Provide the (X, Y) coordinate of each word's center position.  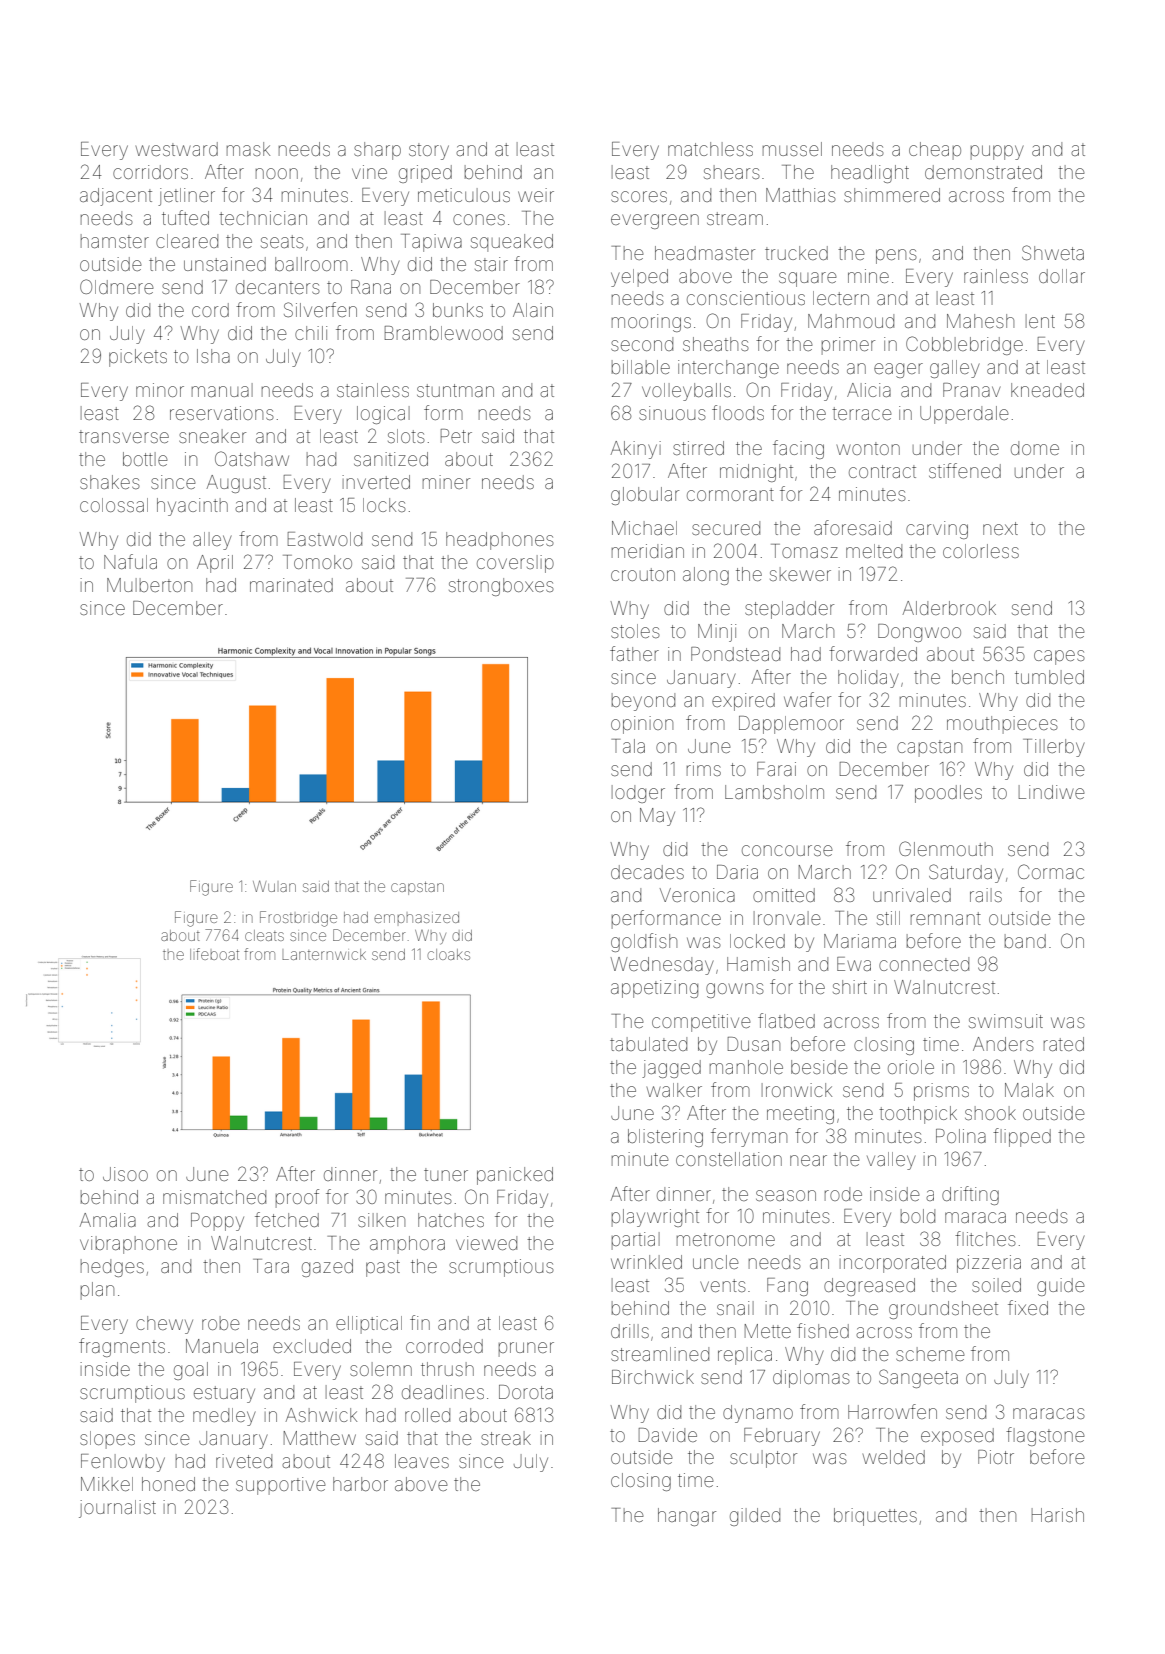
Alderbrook (949, 608)
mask (248, 149)
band (1025, 941)
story (429, 151)
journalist (117, 1509)
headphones (500, 541)
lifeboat (214, 954)
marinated (291, 585)
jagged (671, 1069)
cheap (935, 151)
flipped (1022, 1137)
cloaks (448, 954)
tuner (446, 1174)
